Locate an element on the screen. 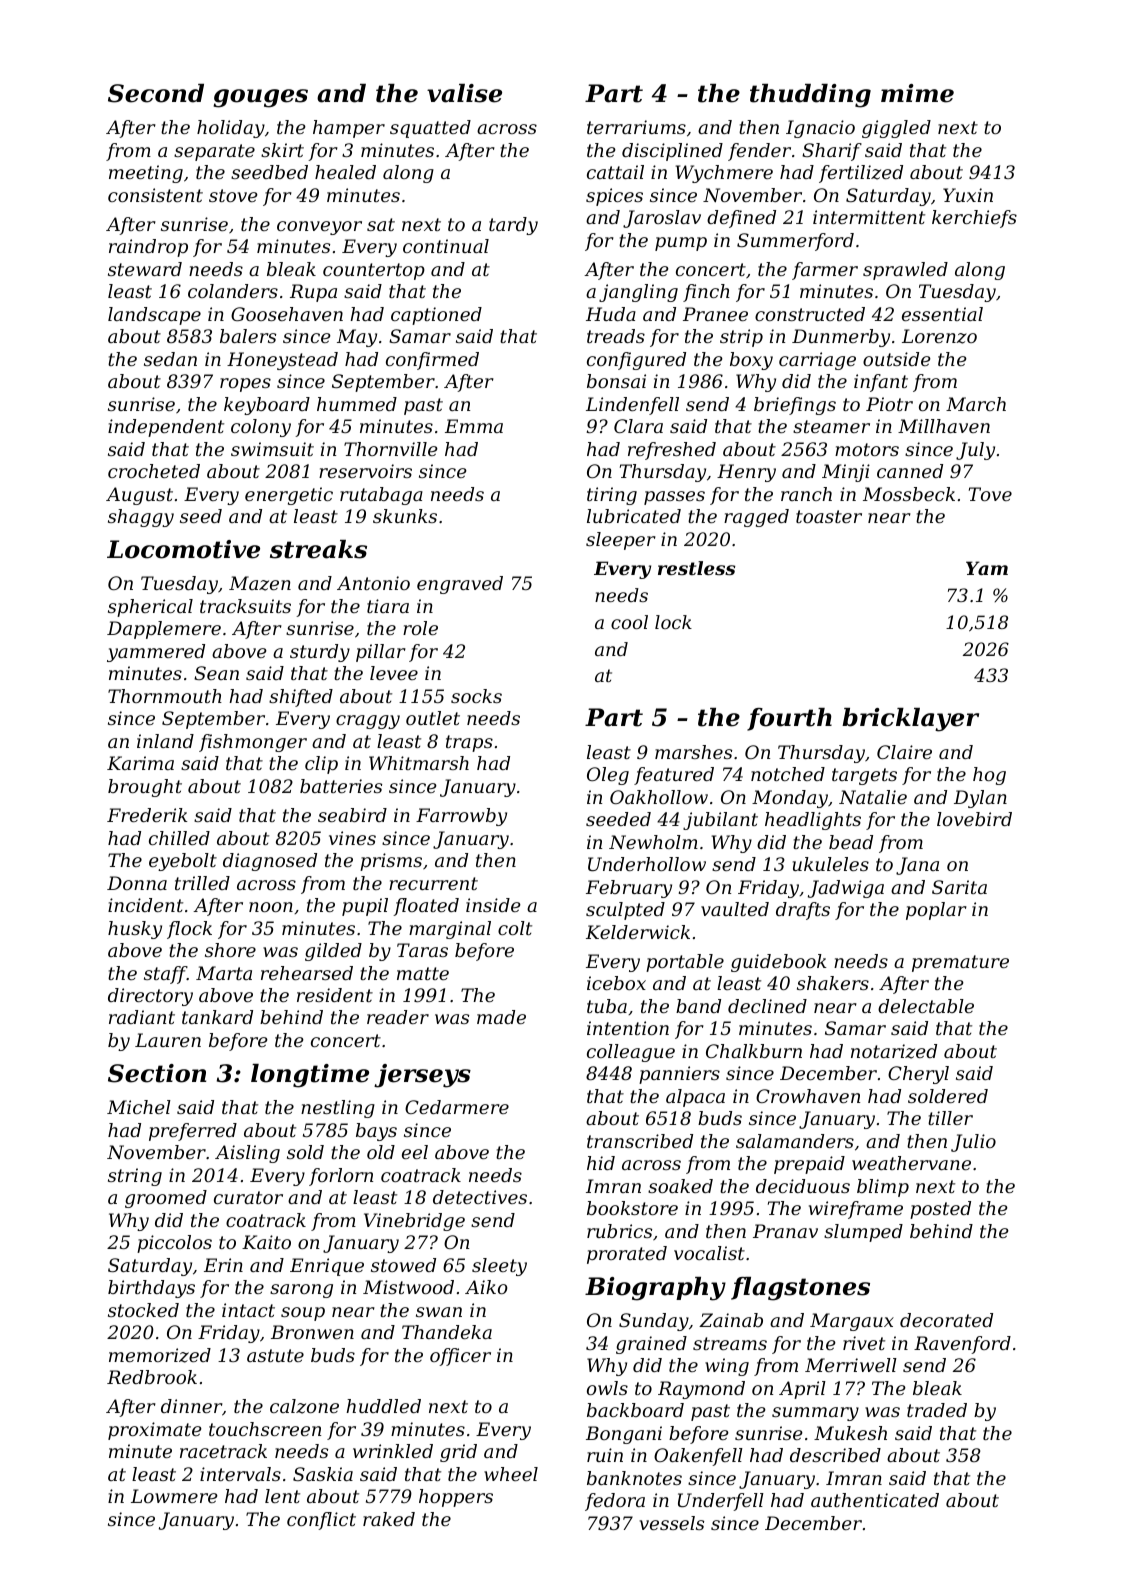 This screenshot has width=1125, height=1592. valise is located at coordinates (464, 93).
